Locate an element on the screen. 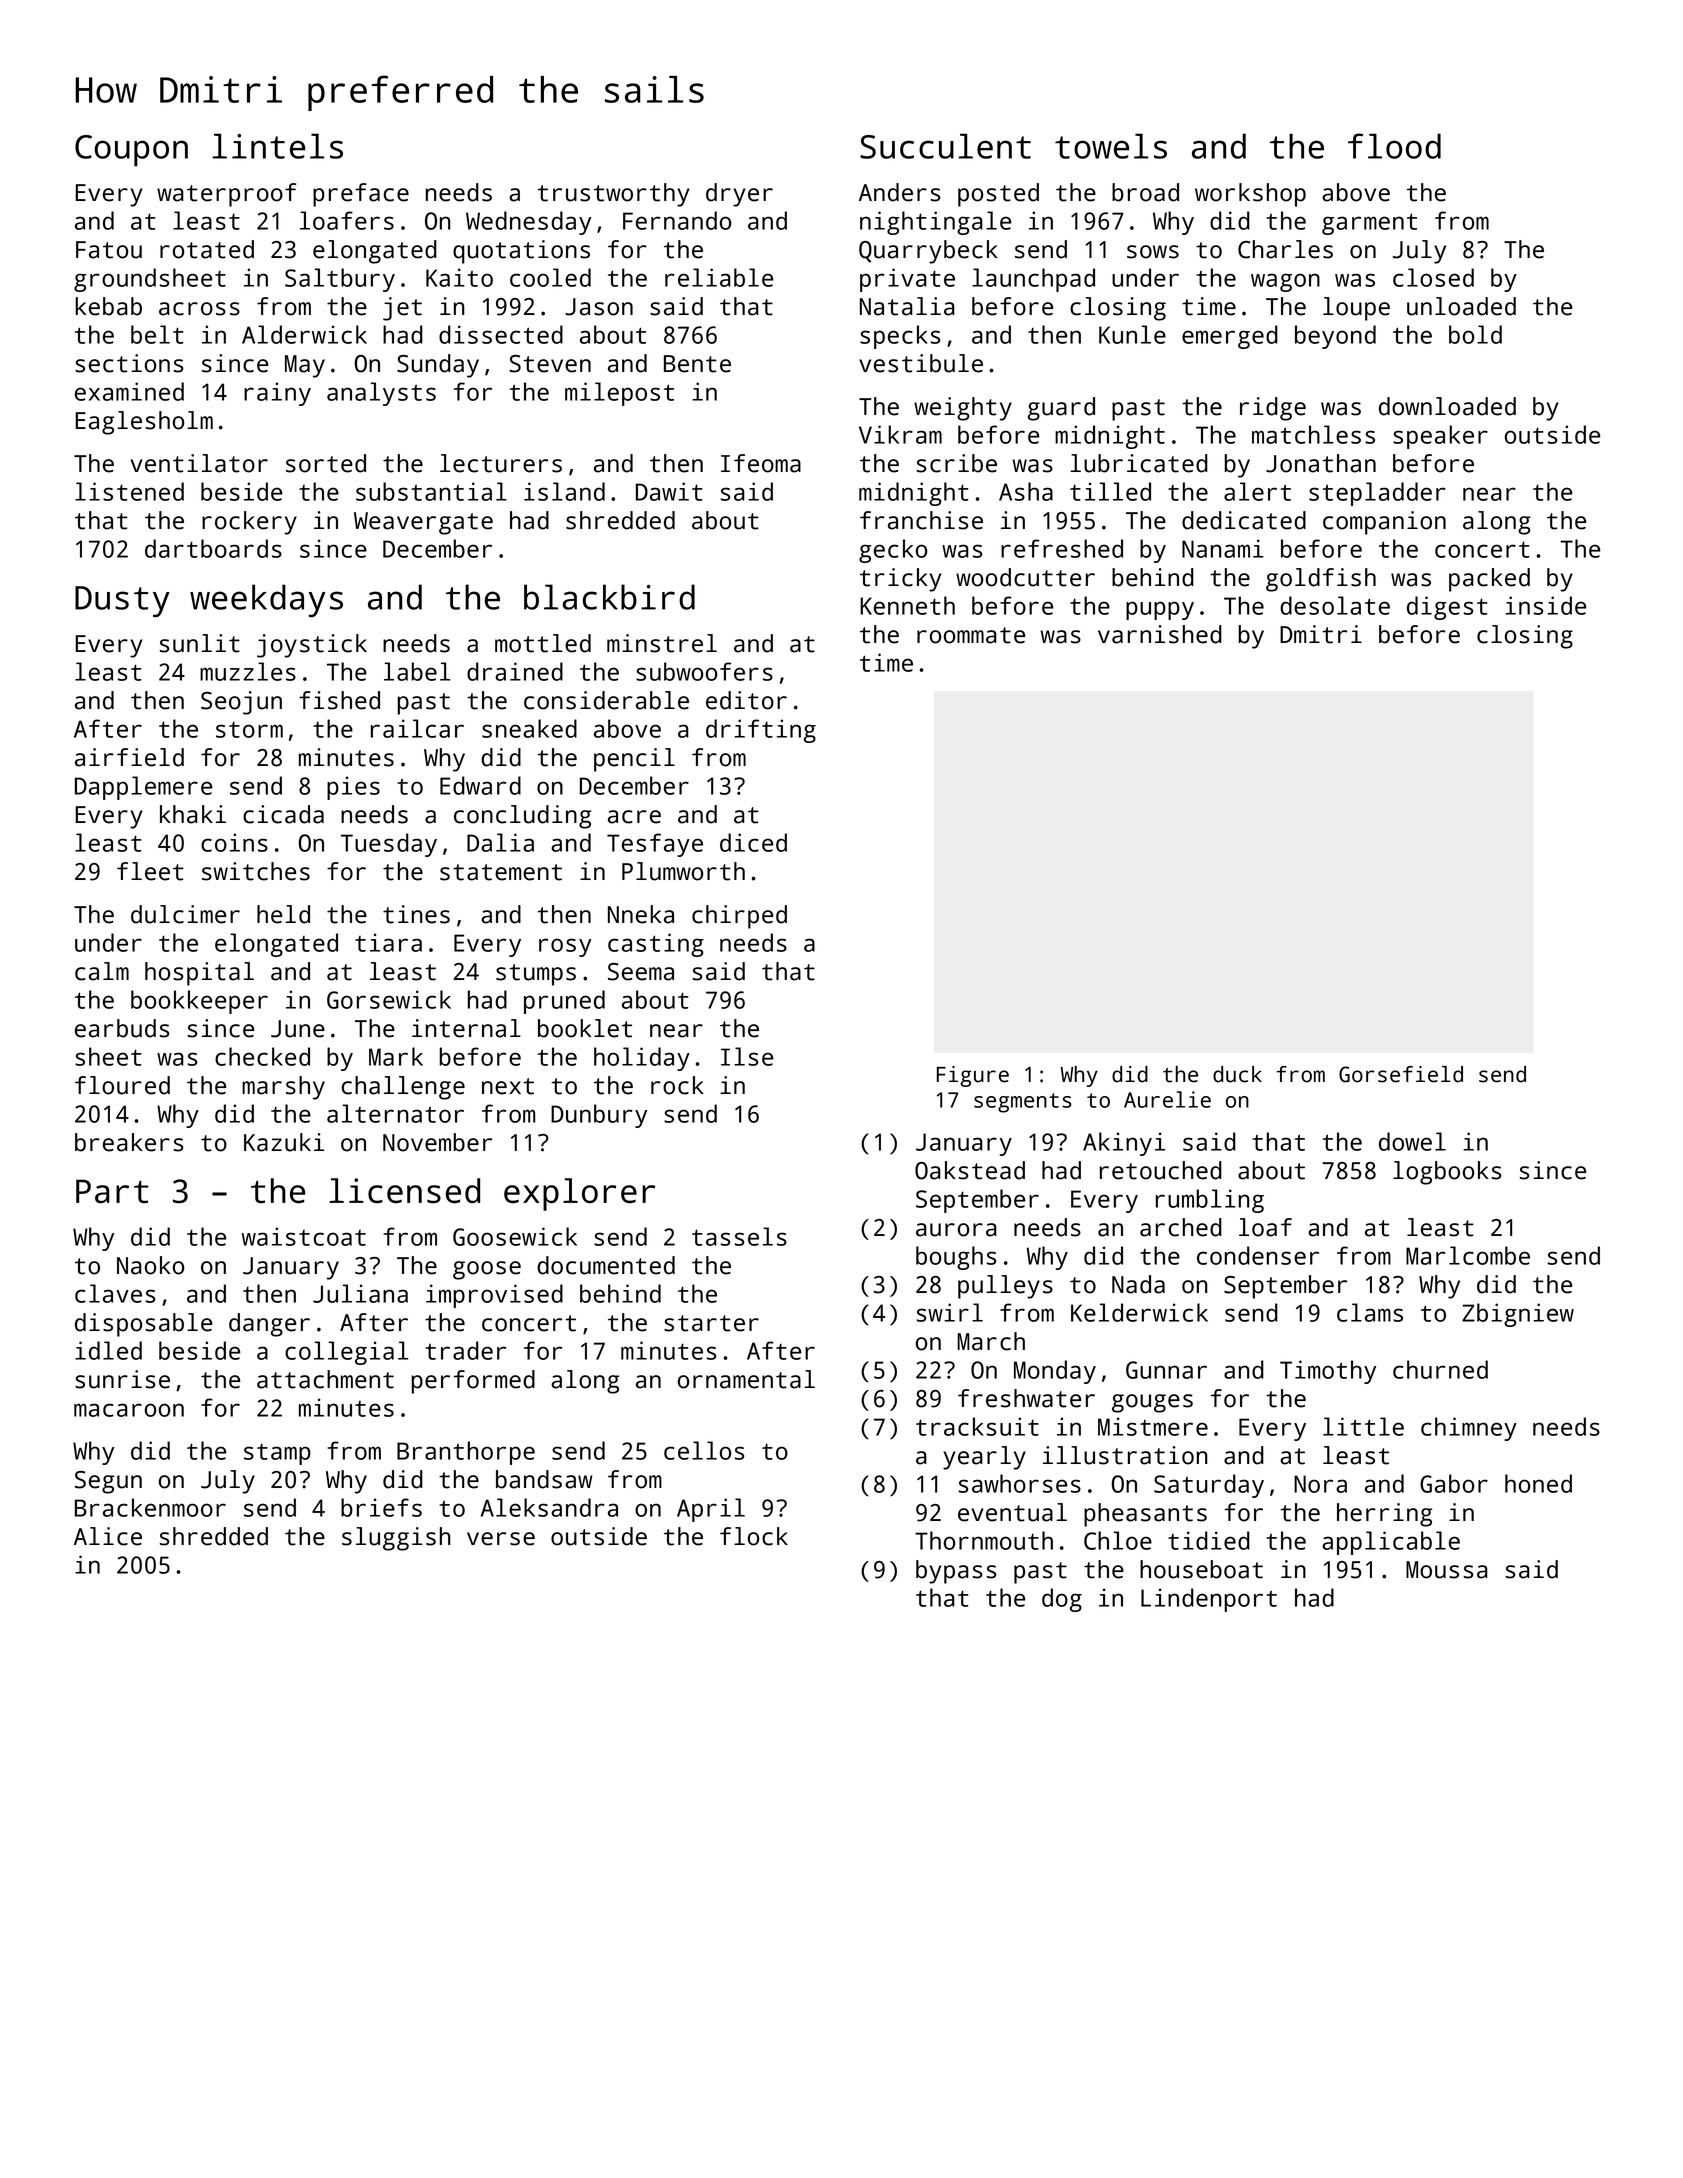 This screenshot has width=1683, height=2178. tassels is located at coordinates (739, 1236).
